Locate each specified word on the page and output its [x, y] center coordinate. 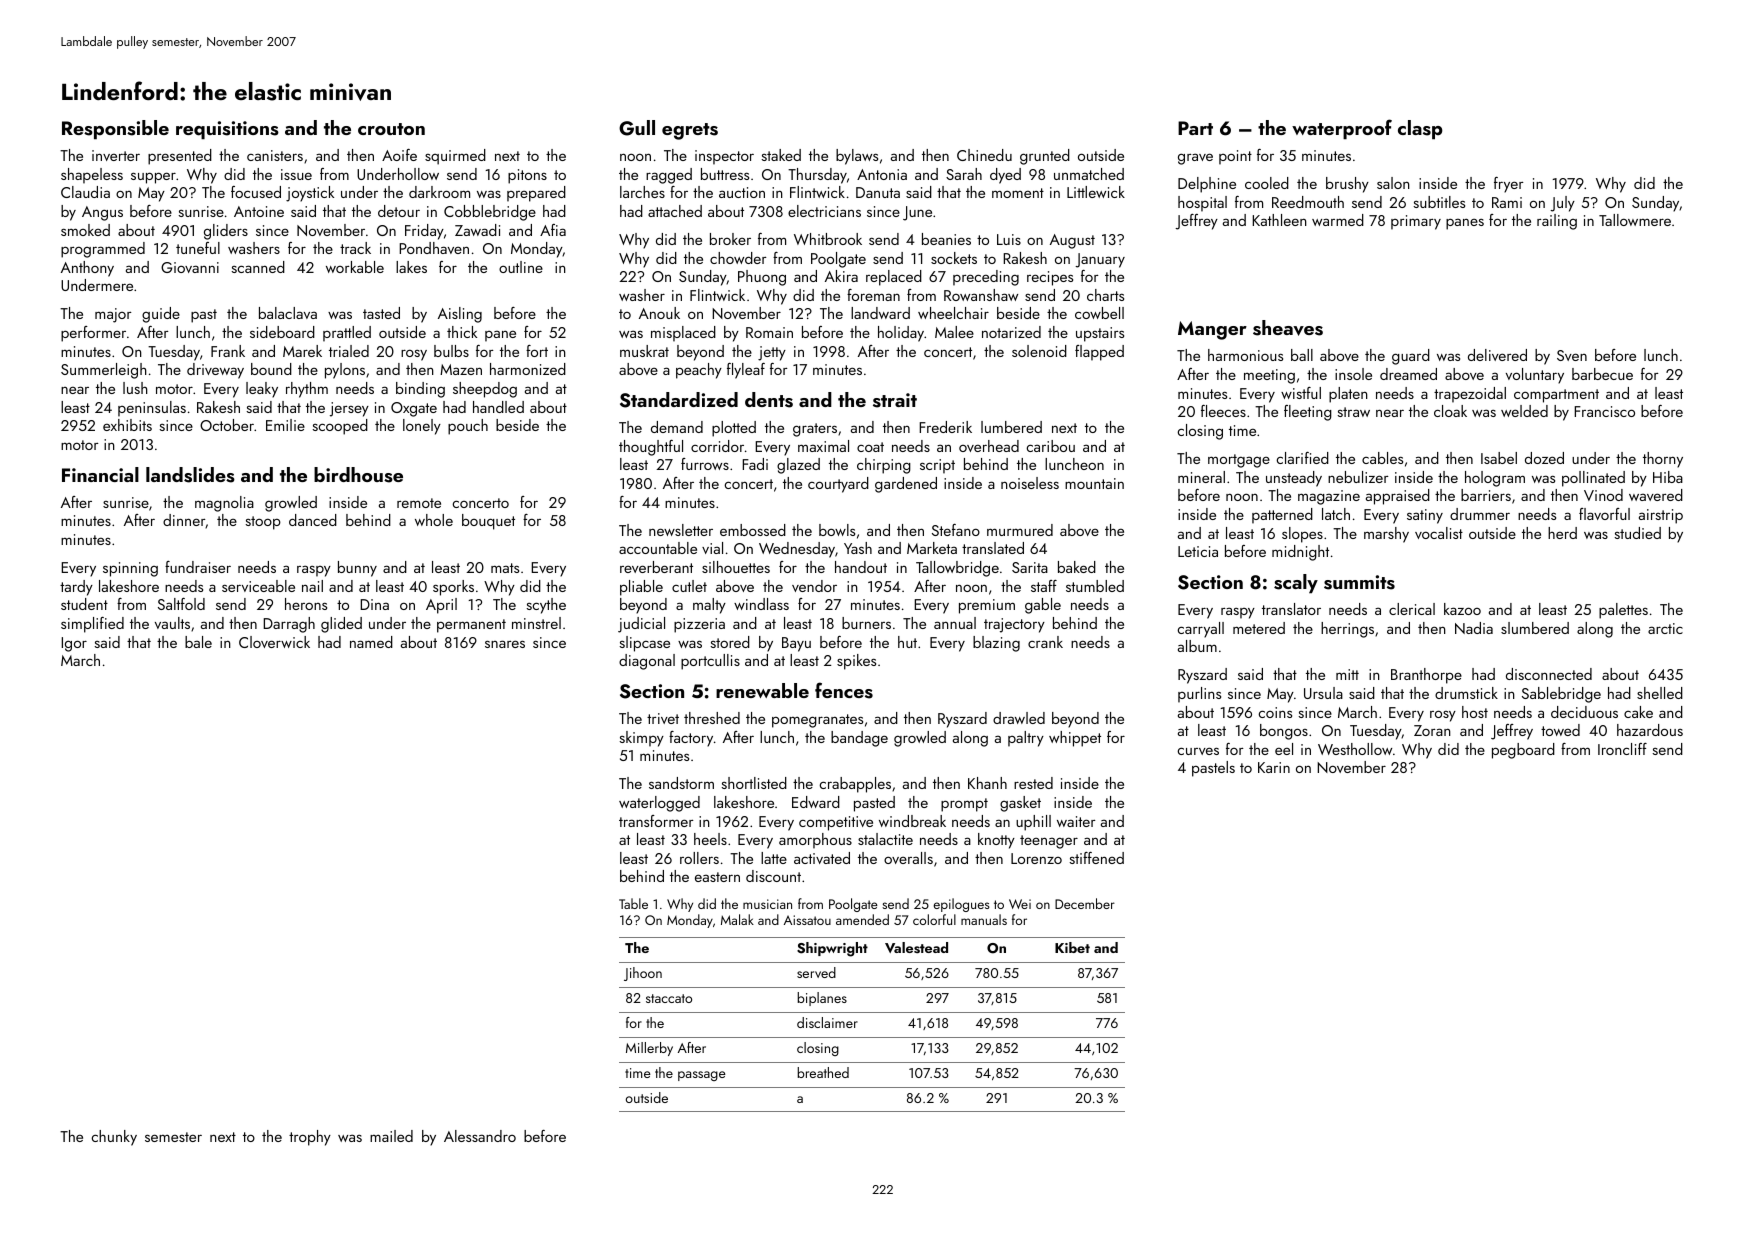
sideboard [282, 332]
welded [1524, 411]
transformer [656, 821]
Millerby [649, 1049]
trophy [310, 1138]
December [1085, 903]
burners [866, 623]
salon [1393, 183]
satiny [1425, 516]
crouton [391, 129]
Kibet [1072, 947]
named [371, 642]
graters [815, 430]
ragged [669, 176]
